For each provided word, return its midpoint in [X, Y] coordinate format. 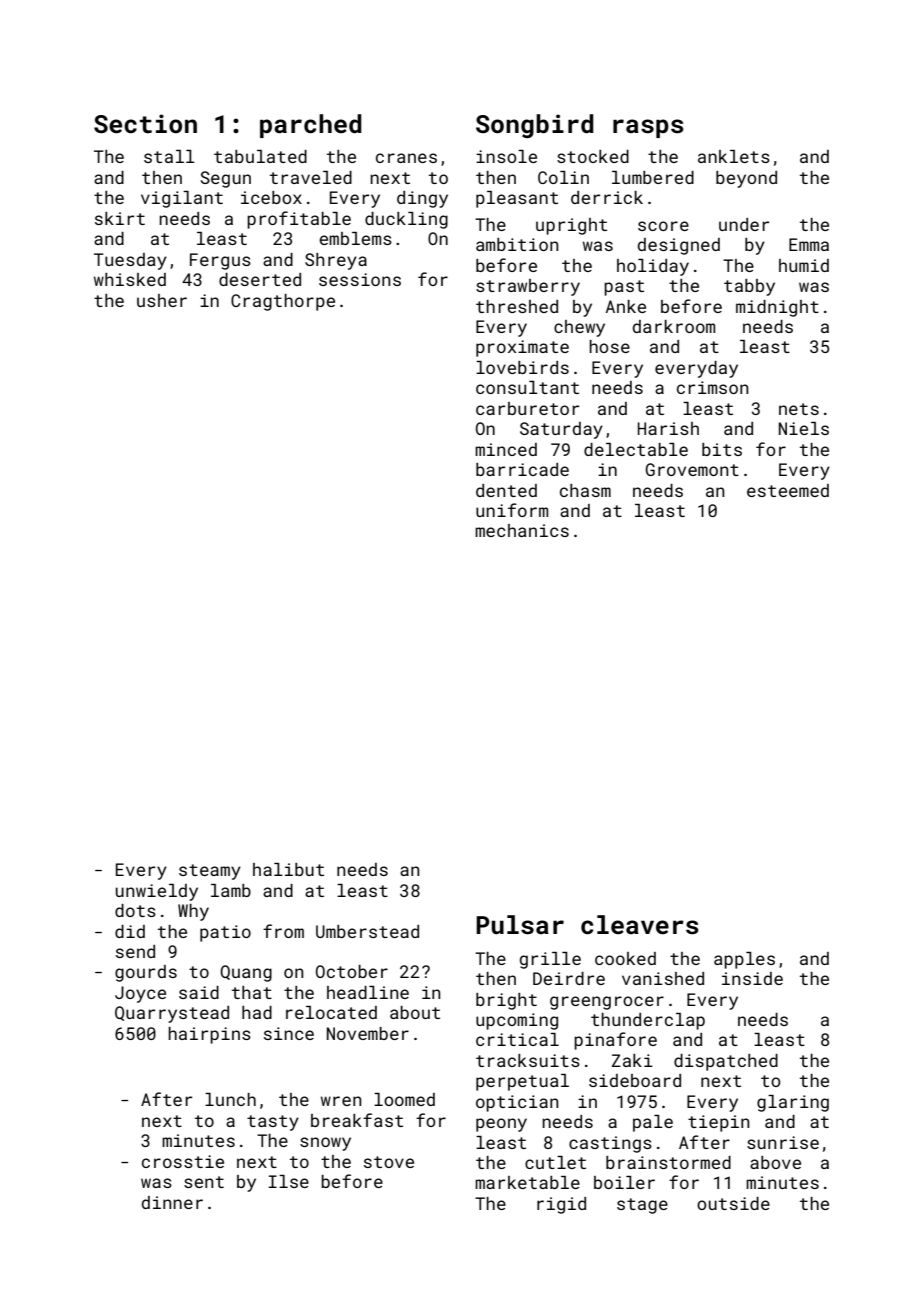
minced [506, 449]
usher [162, 300]
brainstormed [668, 1162]
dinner [172, 1202]
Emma [809, 244]
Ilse [288, 1181]
